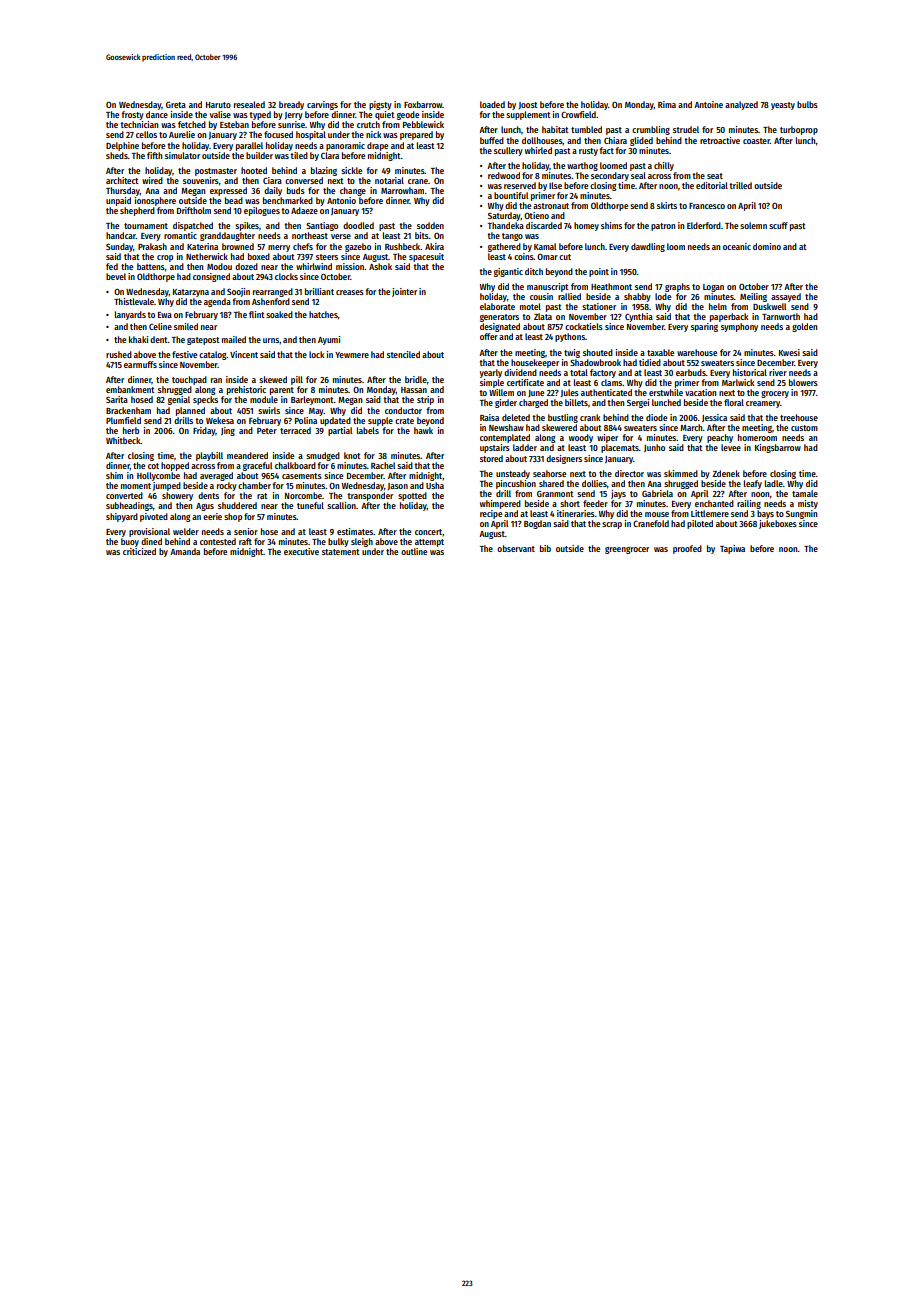 The width and height of the image is (924, 1308). Describe the element at coordinates (186, 531) in the image. I see `welder` at that location.
